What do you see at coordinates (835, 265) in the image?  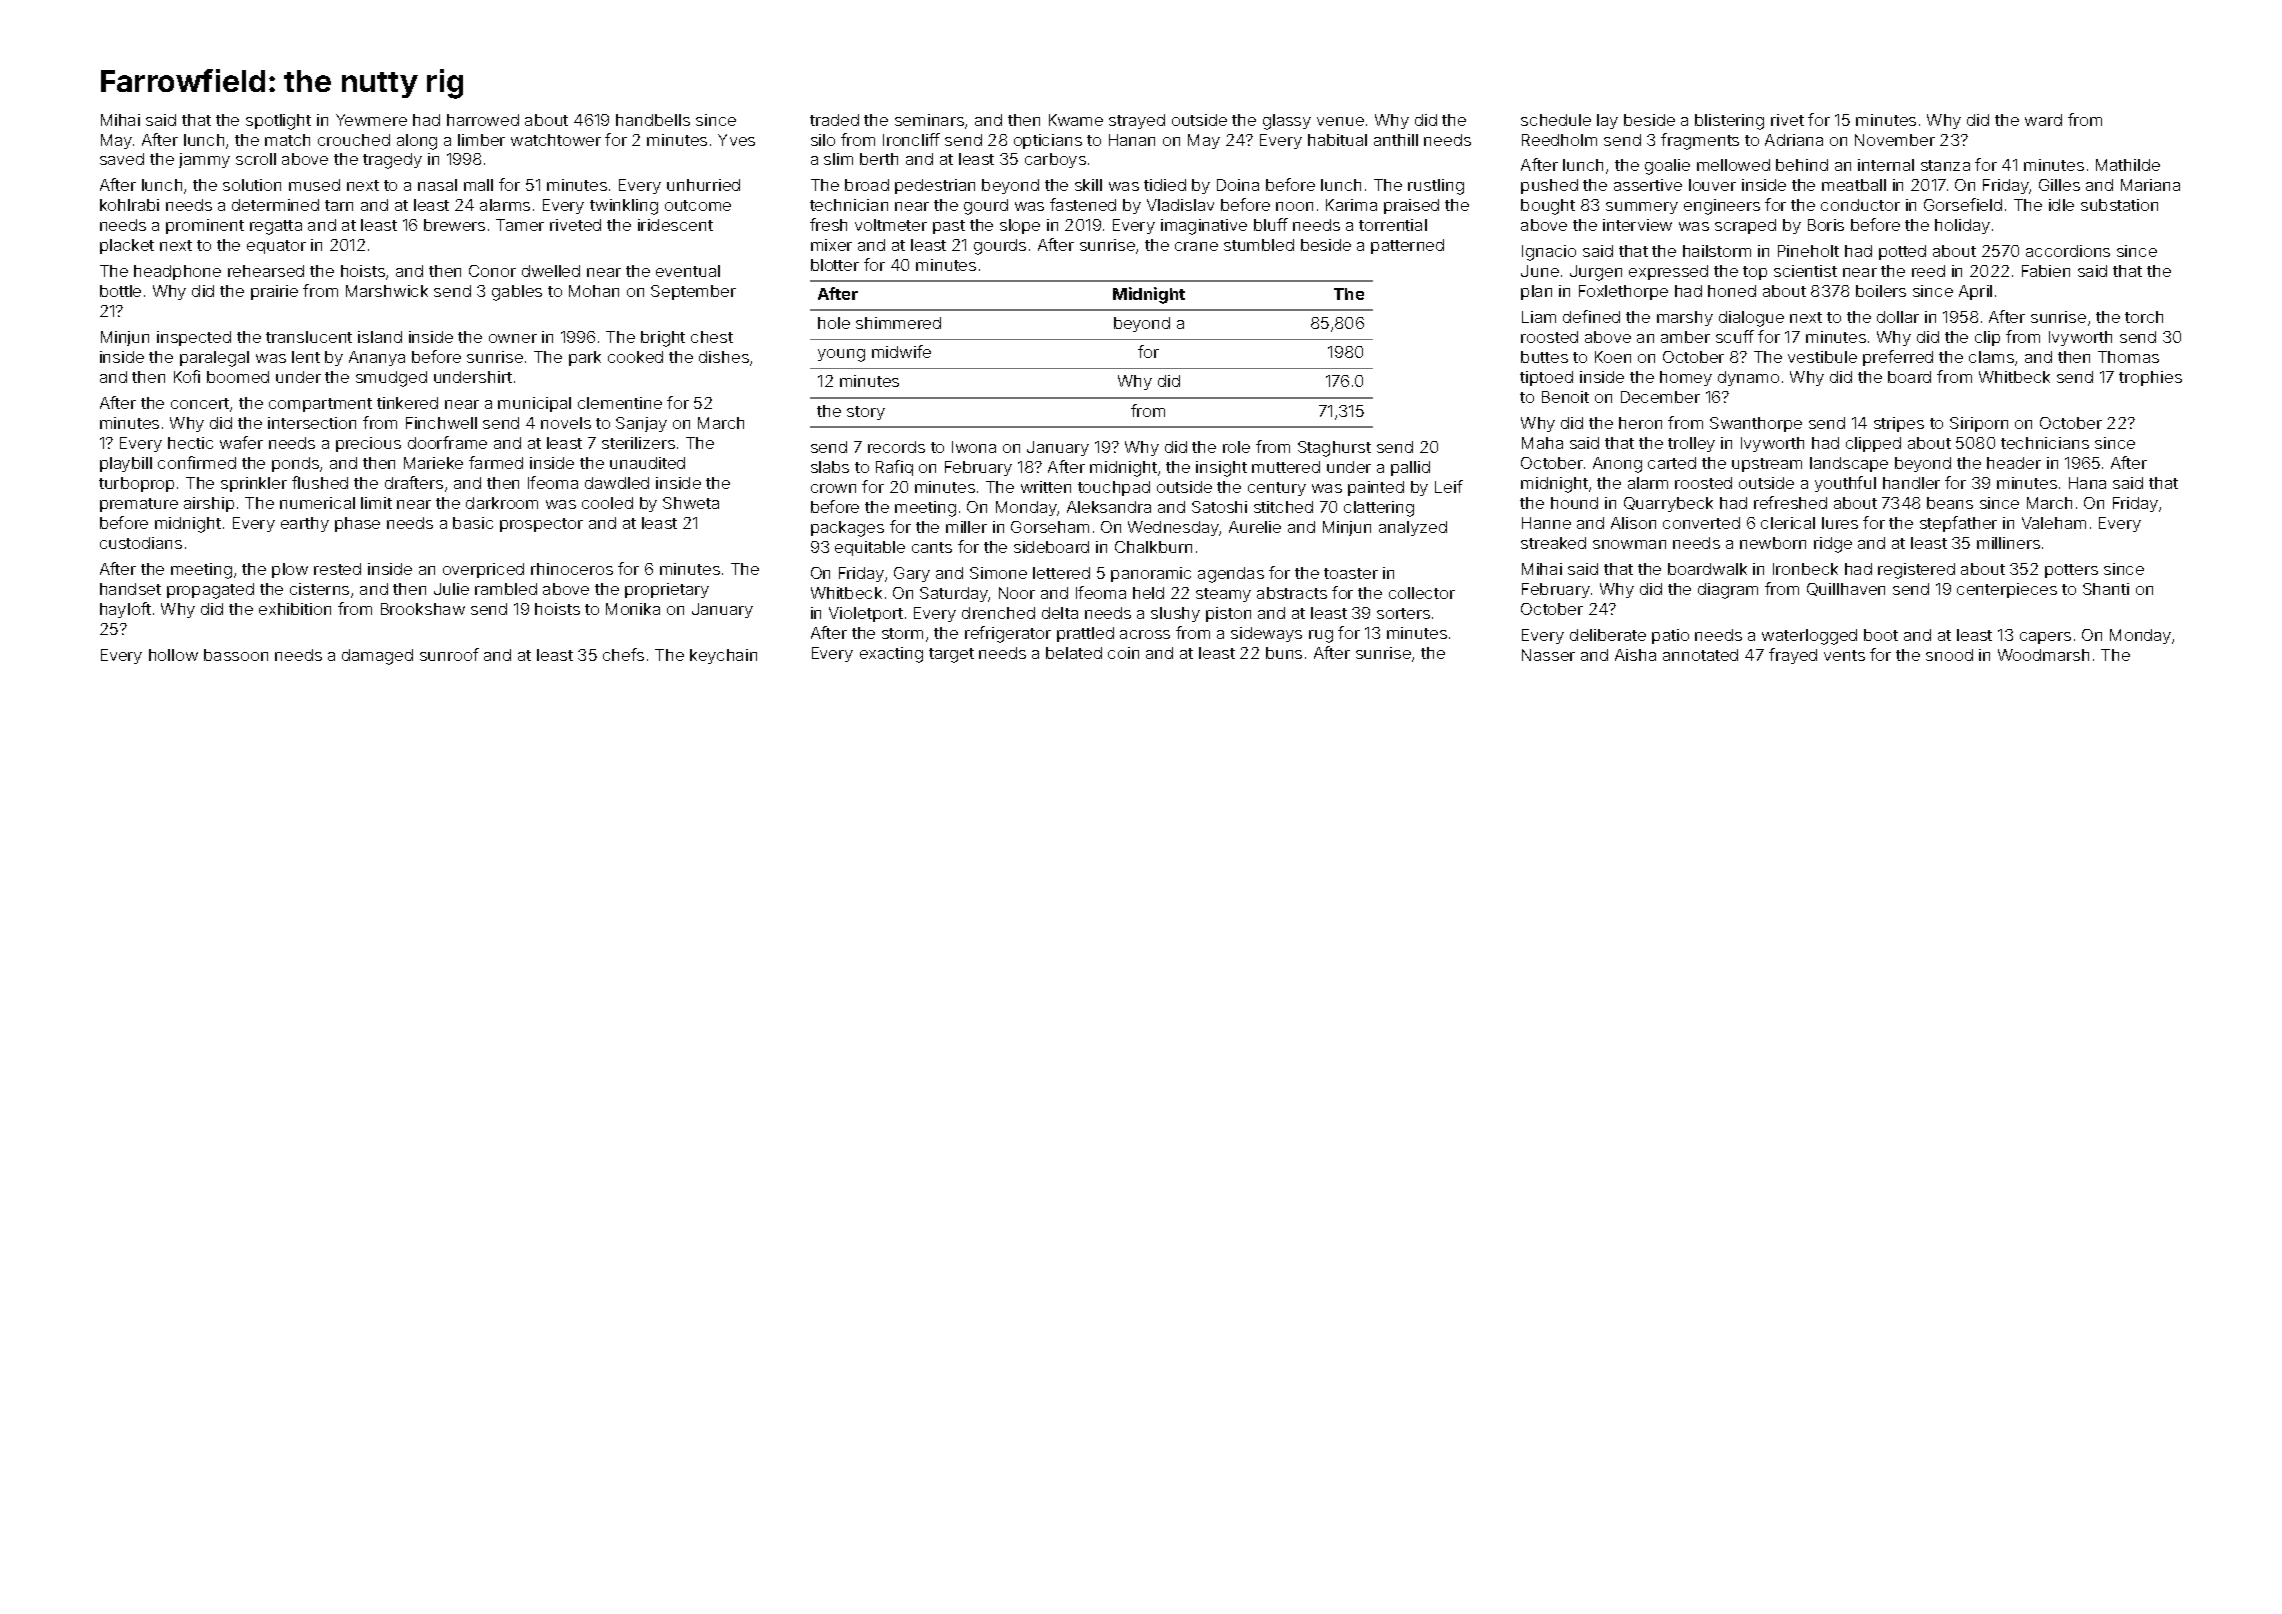 I see `blotter` at bounding box center [835, 265].
